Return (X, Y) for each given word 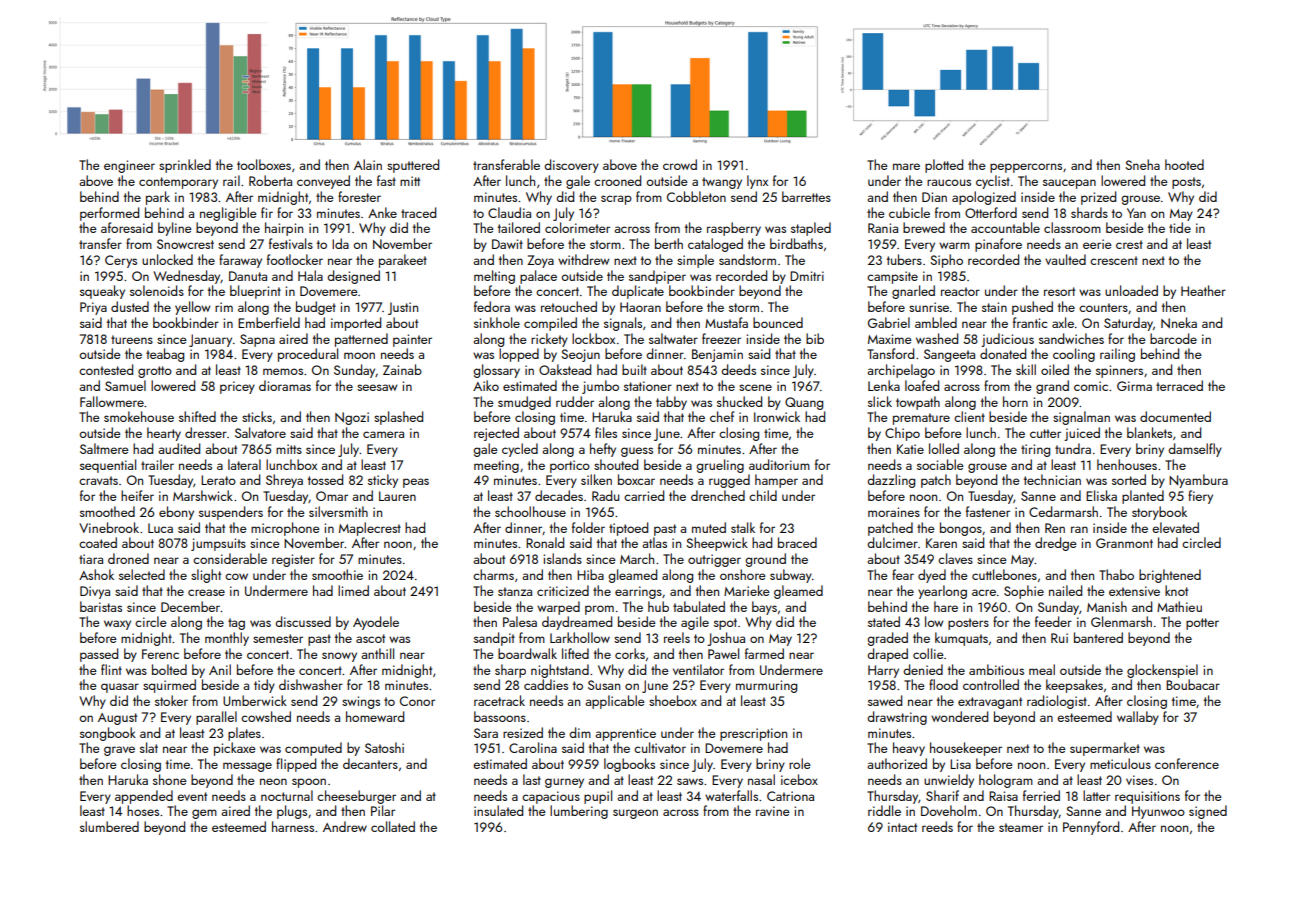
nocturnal (287, 795)
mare (906, 166)
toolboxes (264, 164)
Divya (95, 592)
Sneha (1142, 164)
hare (946, 606)
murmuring (766, 686)
